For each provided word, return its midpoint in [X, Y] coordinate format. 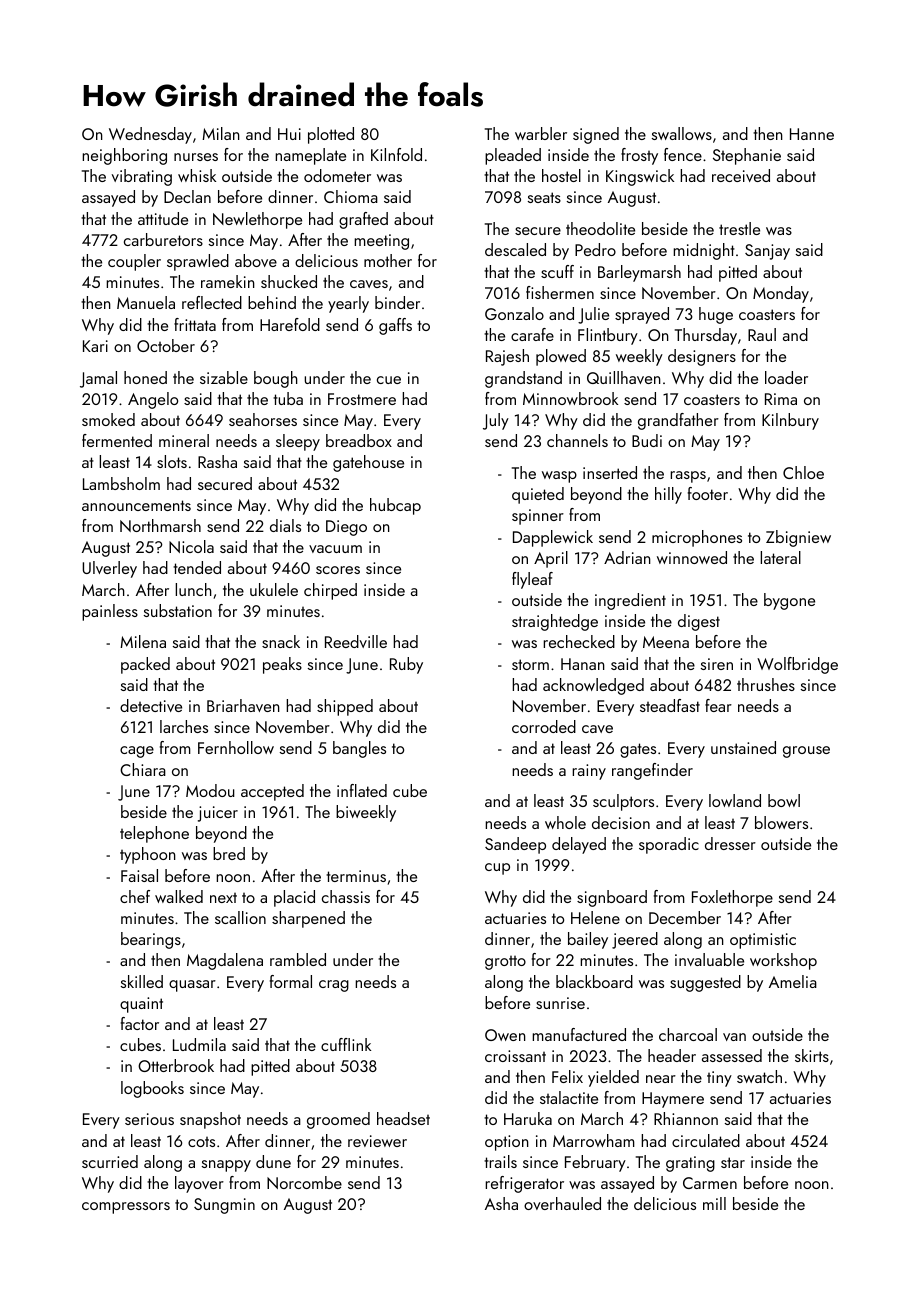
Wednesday [150, 135]
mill [714, 1203]
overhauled [562, 1203]
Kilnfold [396, 154]
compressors [126, 1208]
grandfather [678, 421]
